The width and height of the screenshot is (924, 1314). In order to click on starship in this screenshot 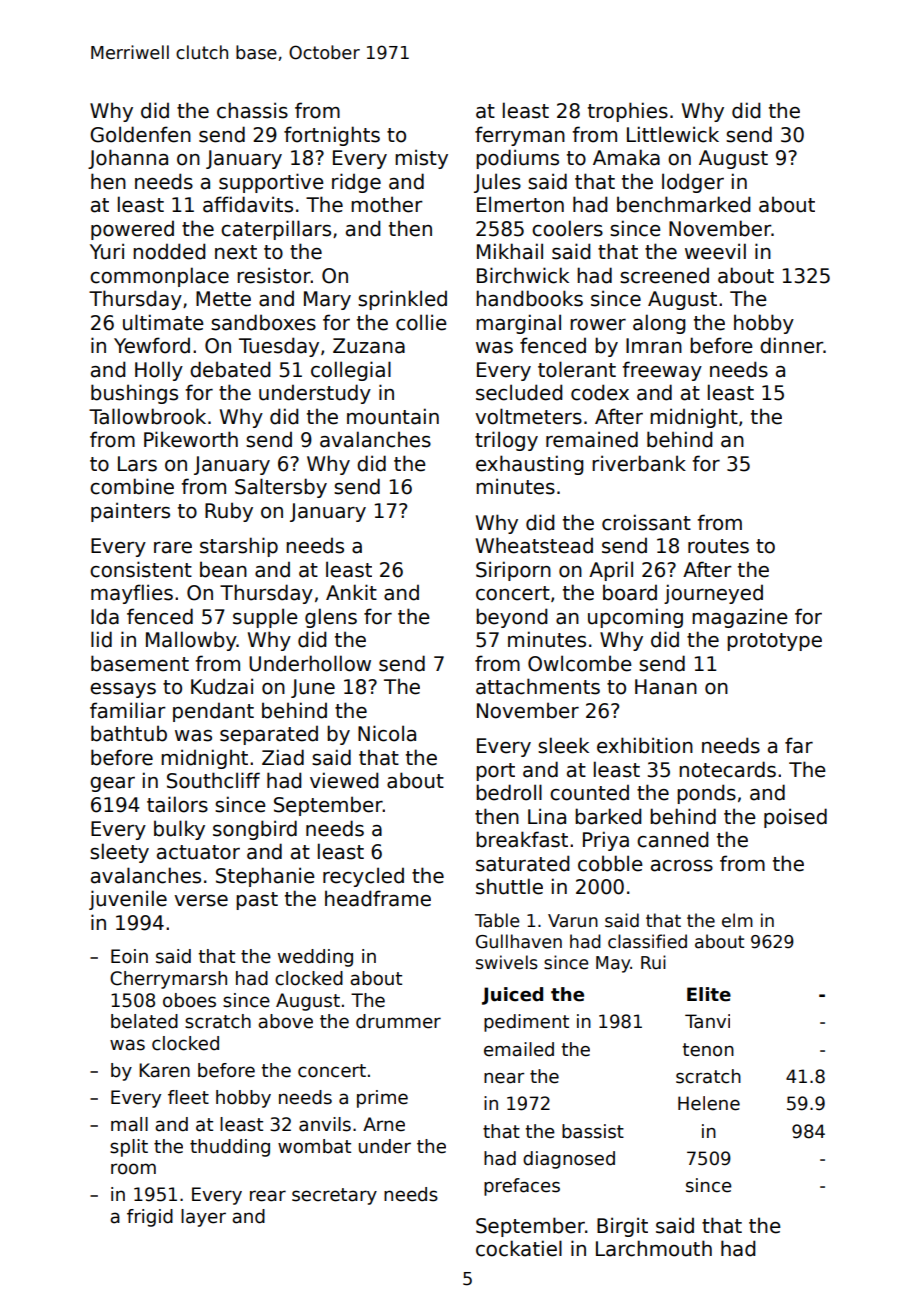, I will do `click(239, 547)`.
